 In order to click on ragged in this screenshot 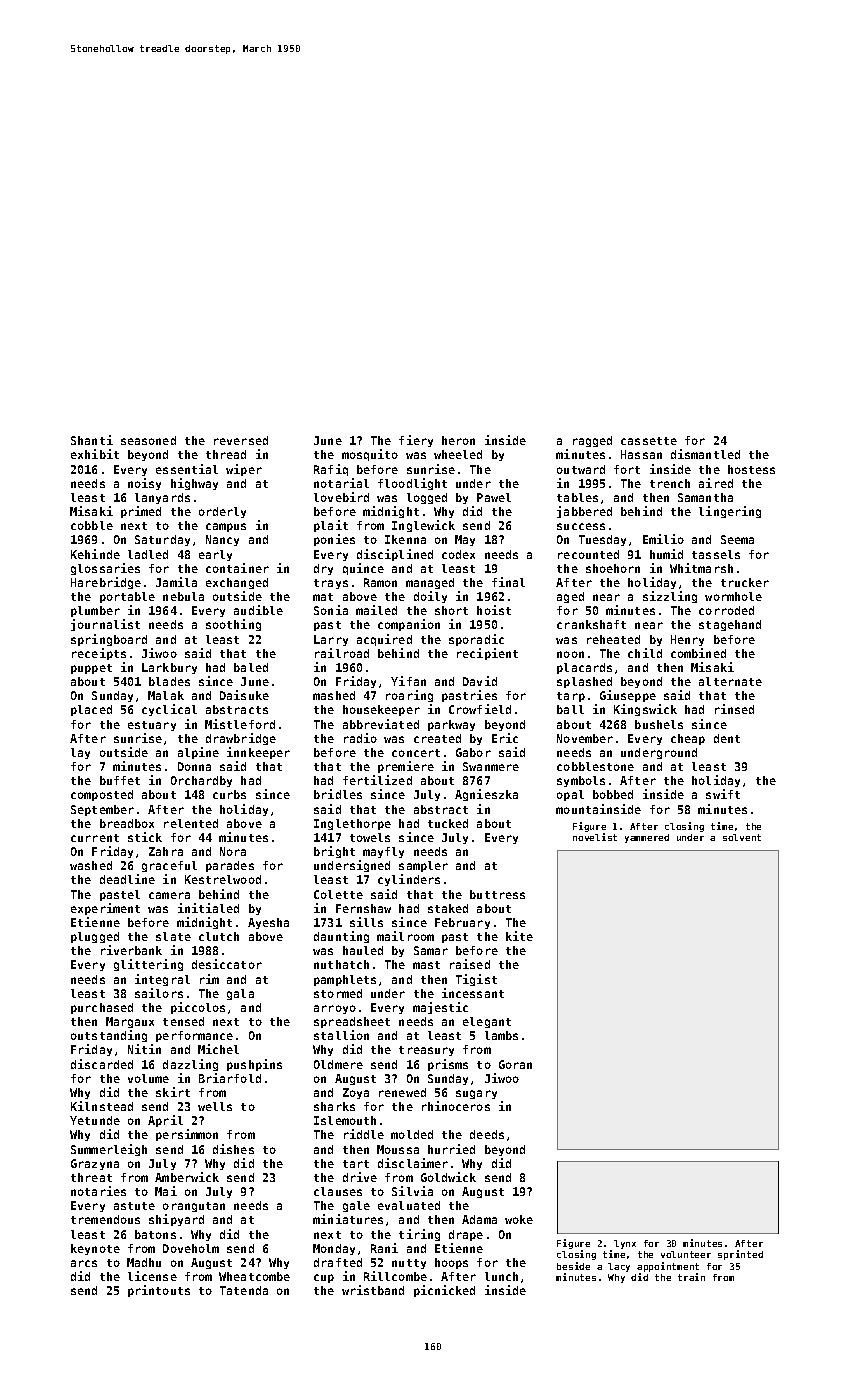, I will do `click(592, 441)`.
